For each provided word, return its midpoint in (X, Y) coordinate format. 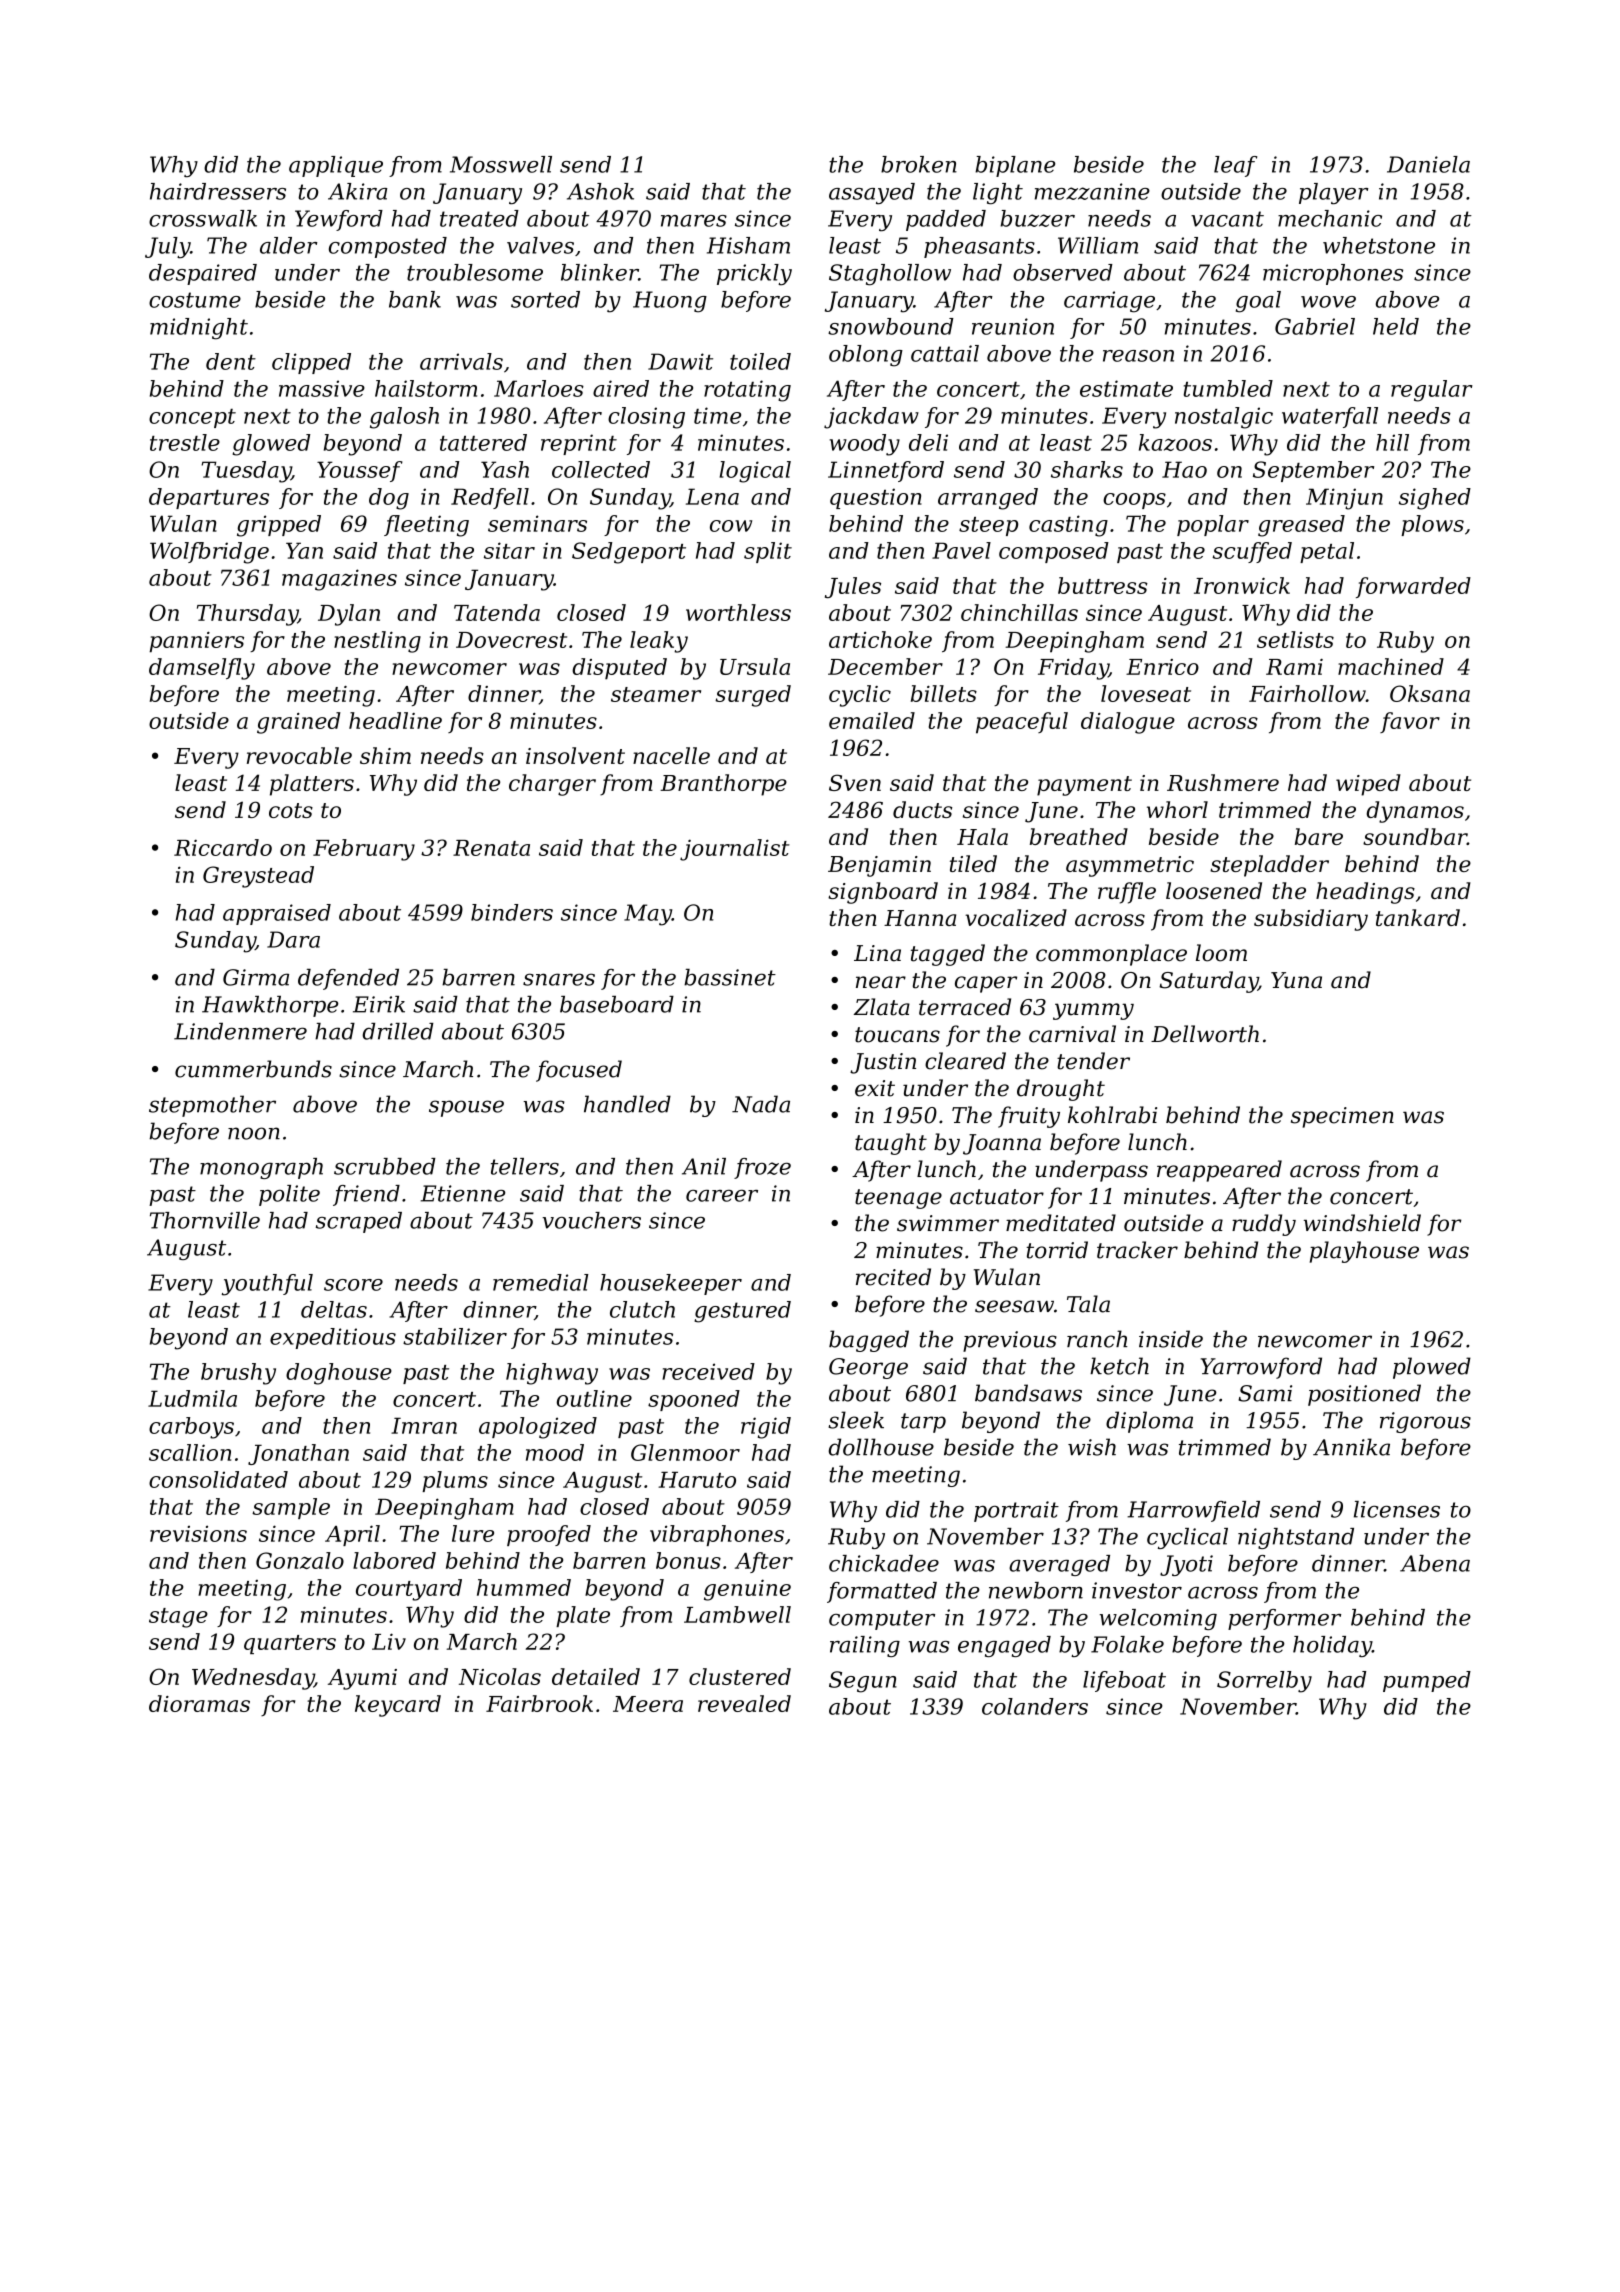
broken (919, 164)
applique (336, 166)
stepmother (212, 1106)
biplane (1015, 166)
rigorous (1425, 1422)
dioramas (199, 1703)
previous (1010, 1341)
